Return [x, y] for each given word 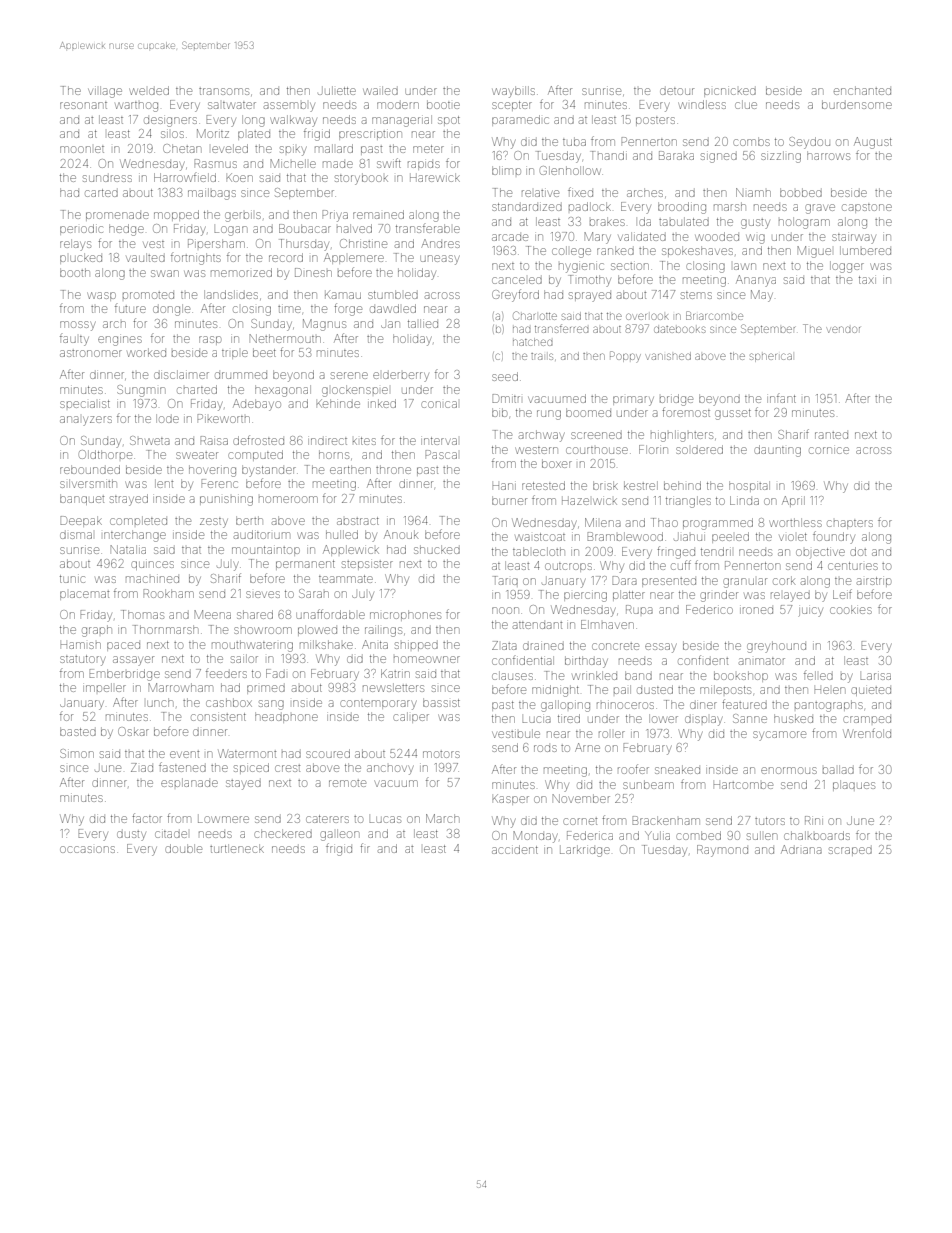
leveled [230, 148]
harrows [828, 155]
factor [147, 818]
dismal [76, 535]
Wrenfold [867, 733]
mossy [77, 326]
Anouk [401, 534]
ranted [831, 435]
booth [75, 272]
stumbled [393, 294]
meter [428, 149]
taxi [867, 280]
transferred [562, 328]
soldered [699, 449]
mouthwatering [252, 646]
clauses [512, 675]
